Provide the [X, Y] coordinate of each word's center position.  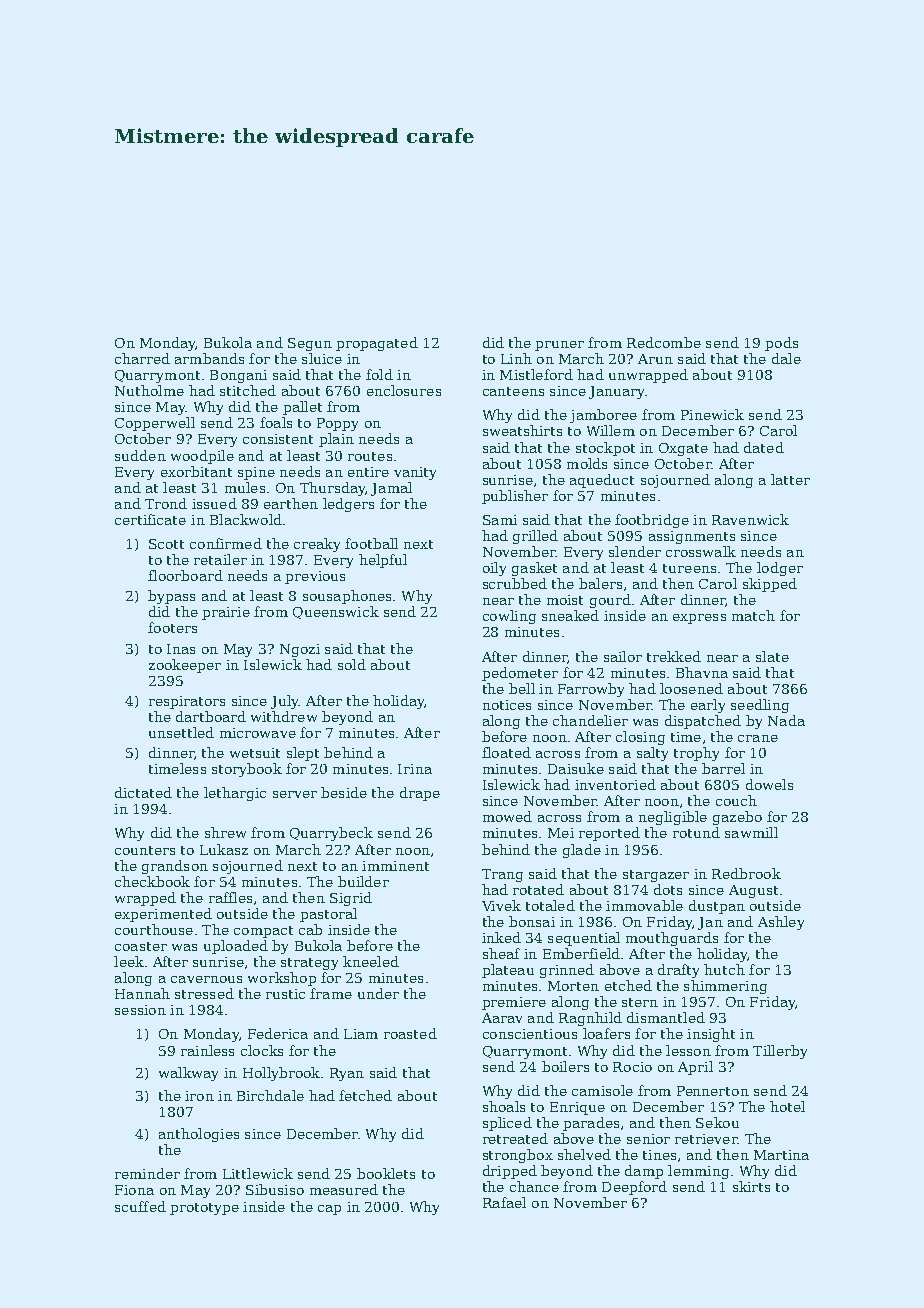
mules [245, 487]
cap [329, 1210]
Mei [561, 833]
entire [368, 472]
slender [635, 551]
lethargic [235, 794]
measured [344, 1189]
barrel [723, 768]
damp [644, 1172]
